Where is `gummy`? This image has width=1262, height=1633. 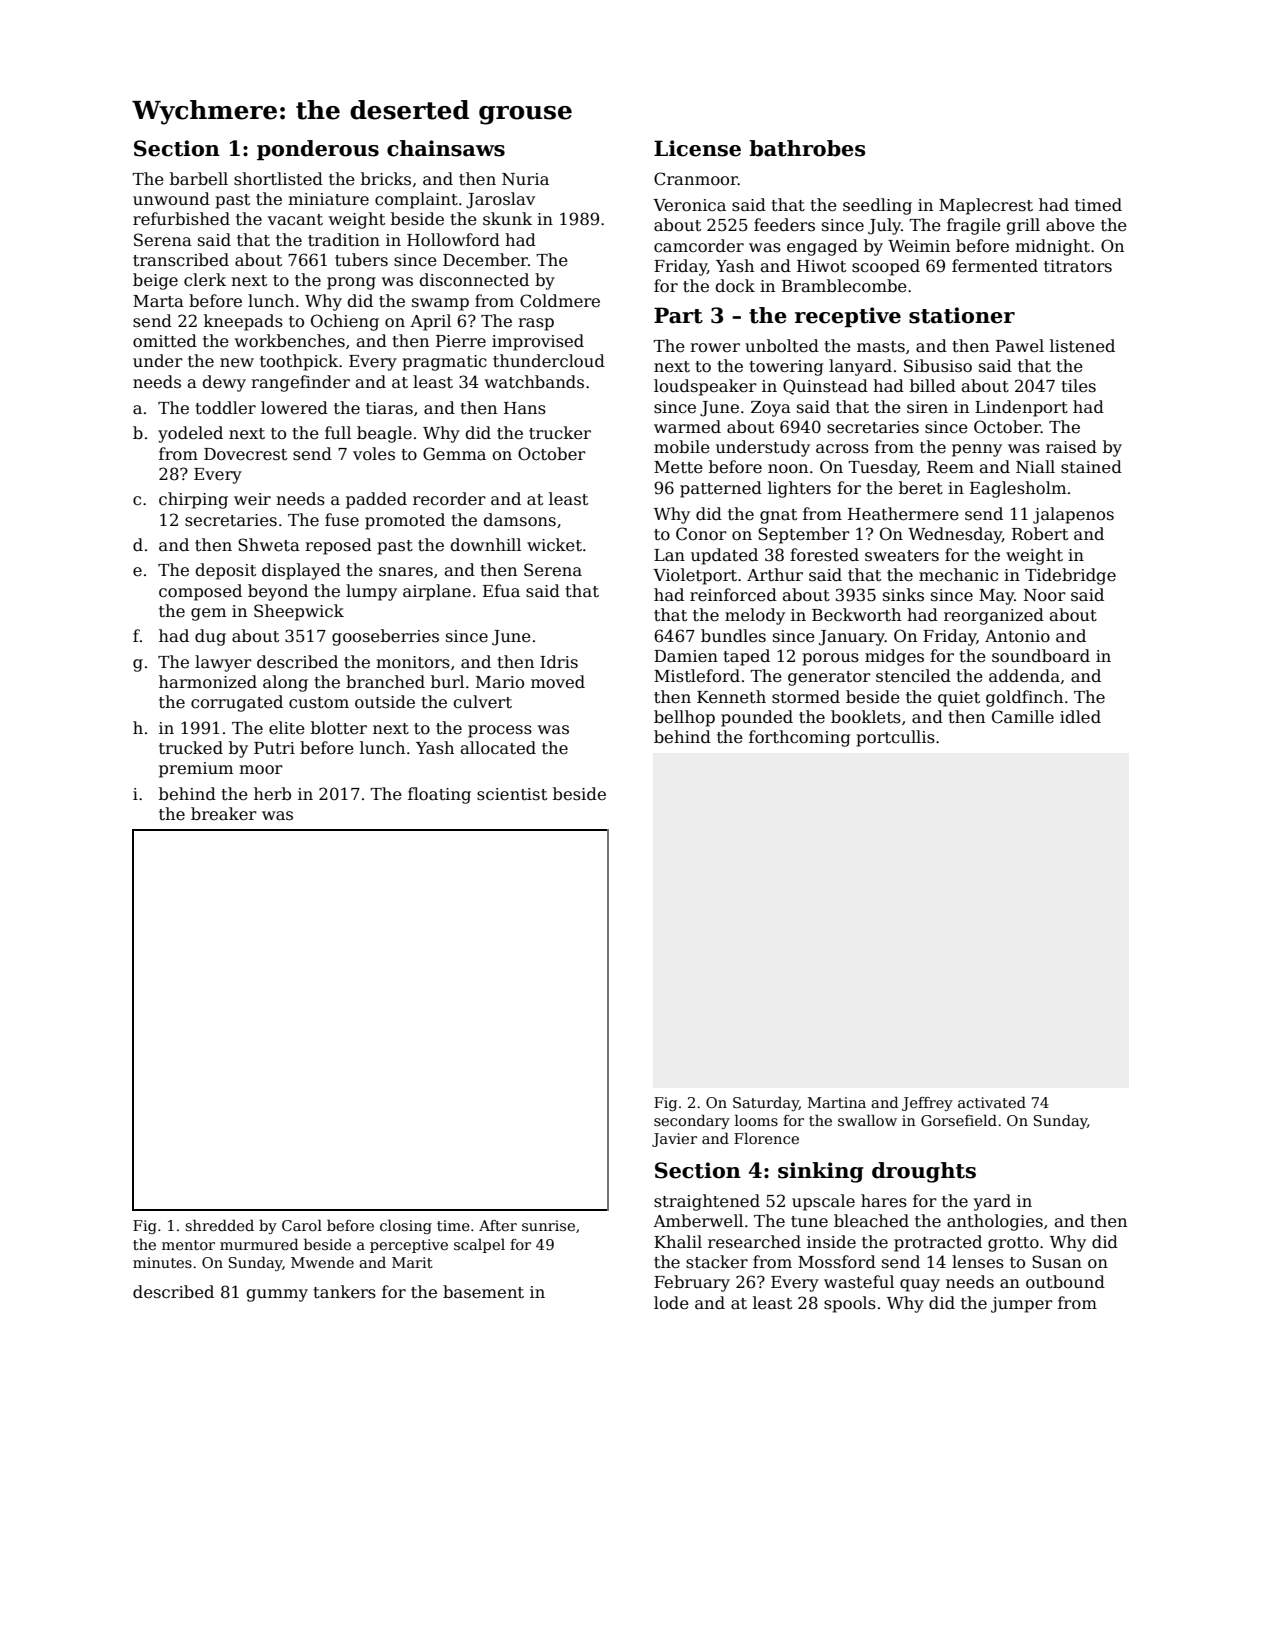
gummy is located at coordinates (277, 1295).
